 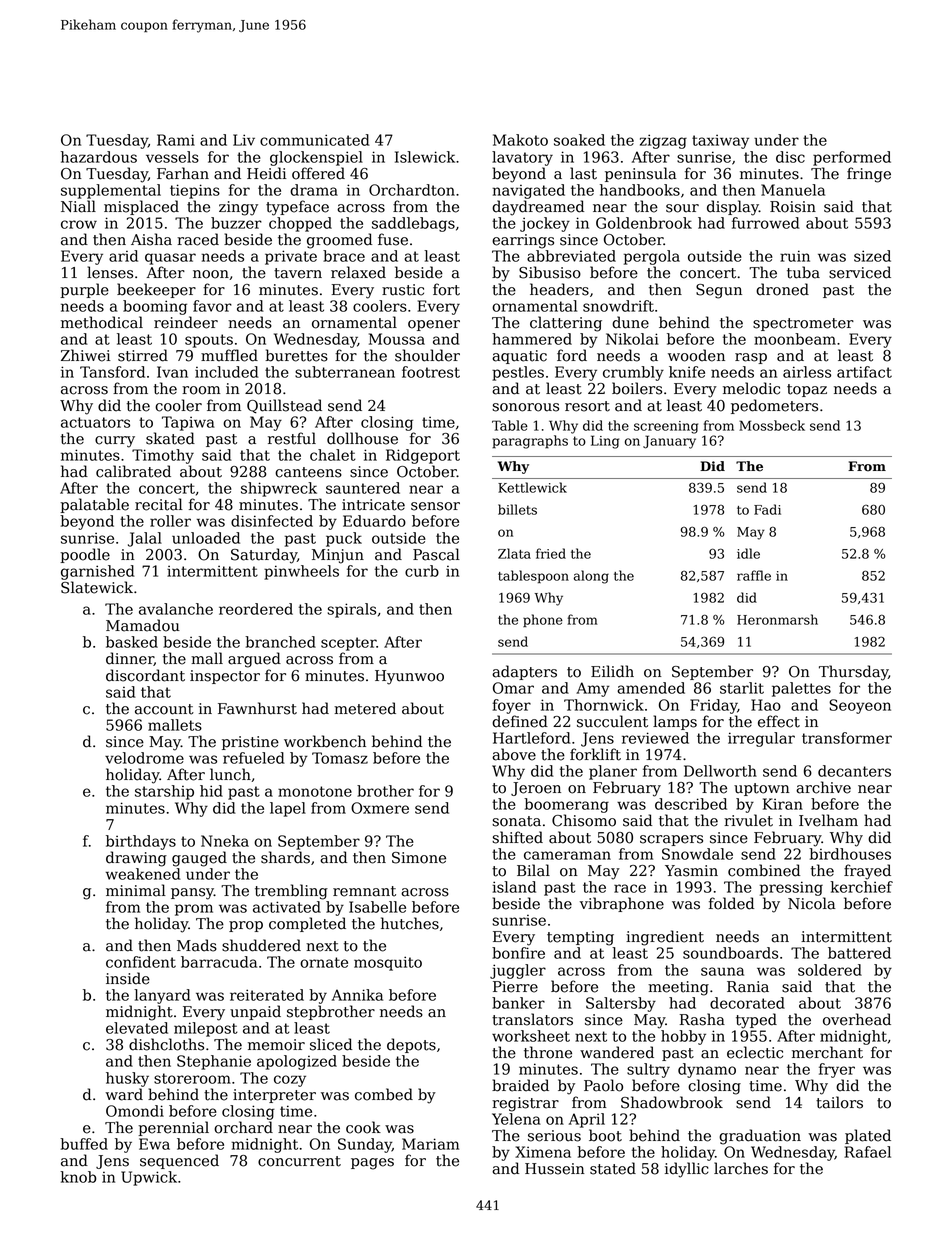 I want to click on Friday, so click(x=713, y=706).
